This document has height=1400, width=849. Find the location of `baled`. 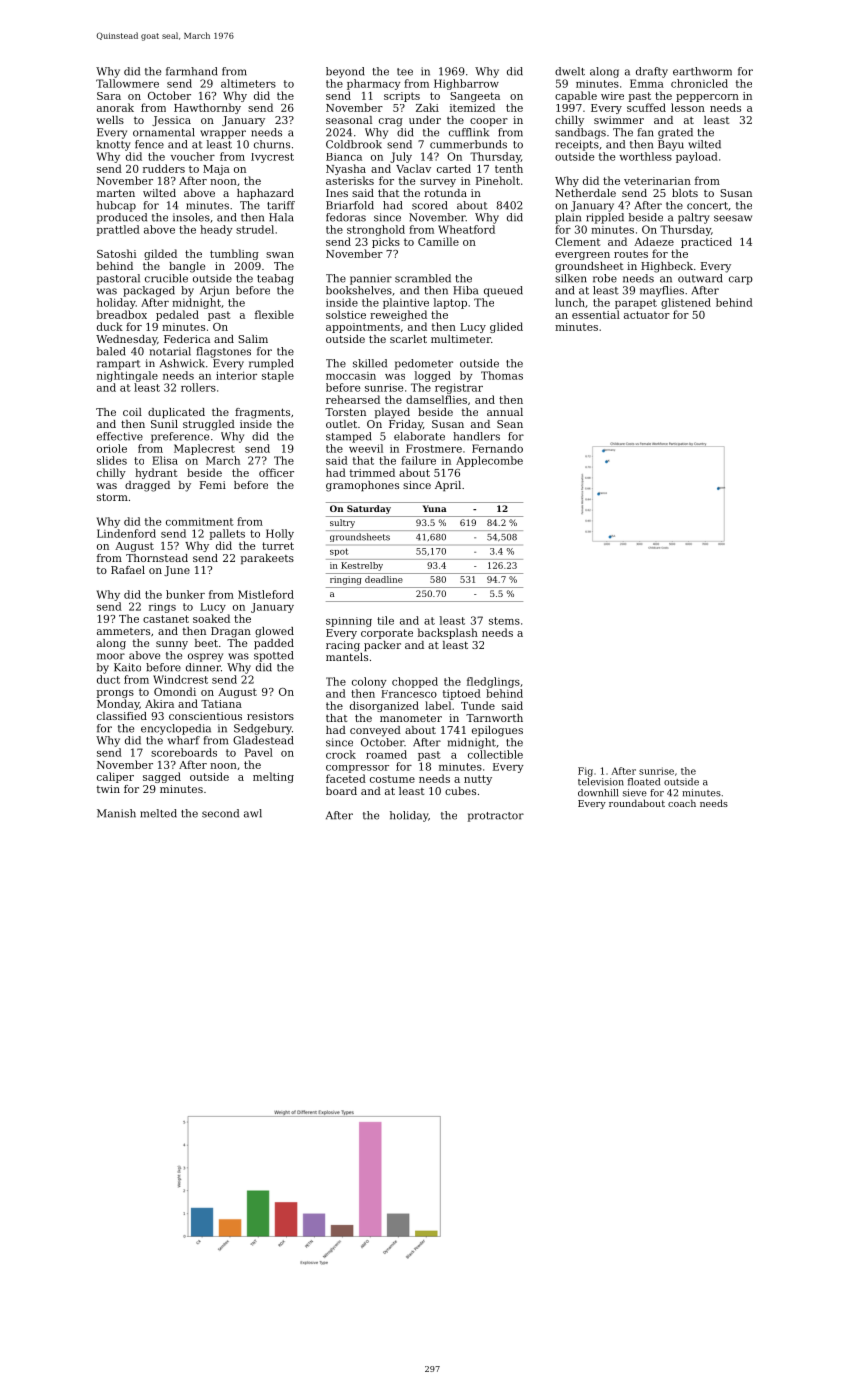

baled is located at coordinates (111, 351).
